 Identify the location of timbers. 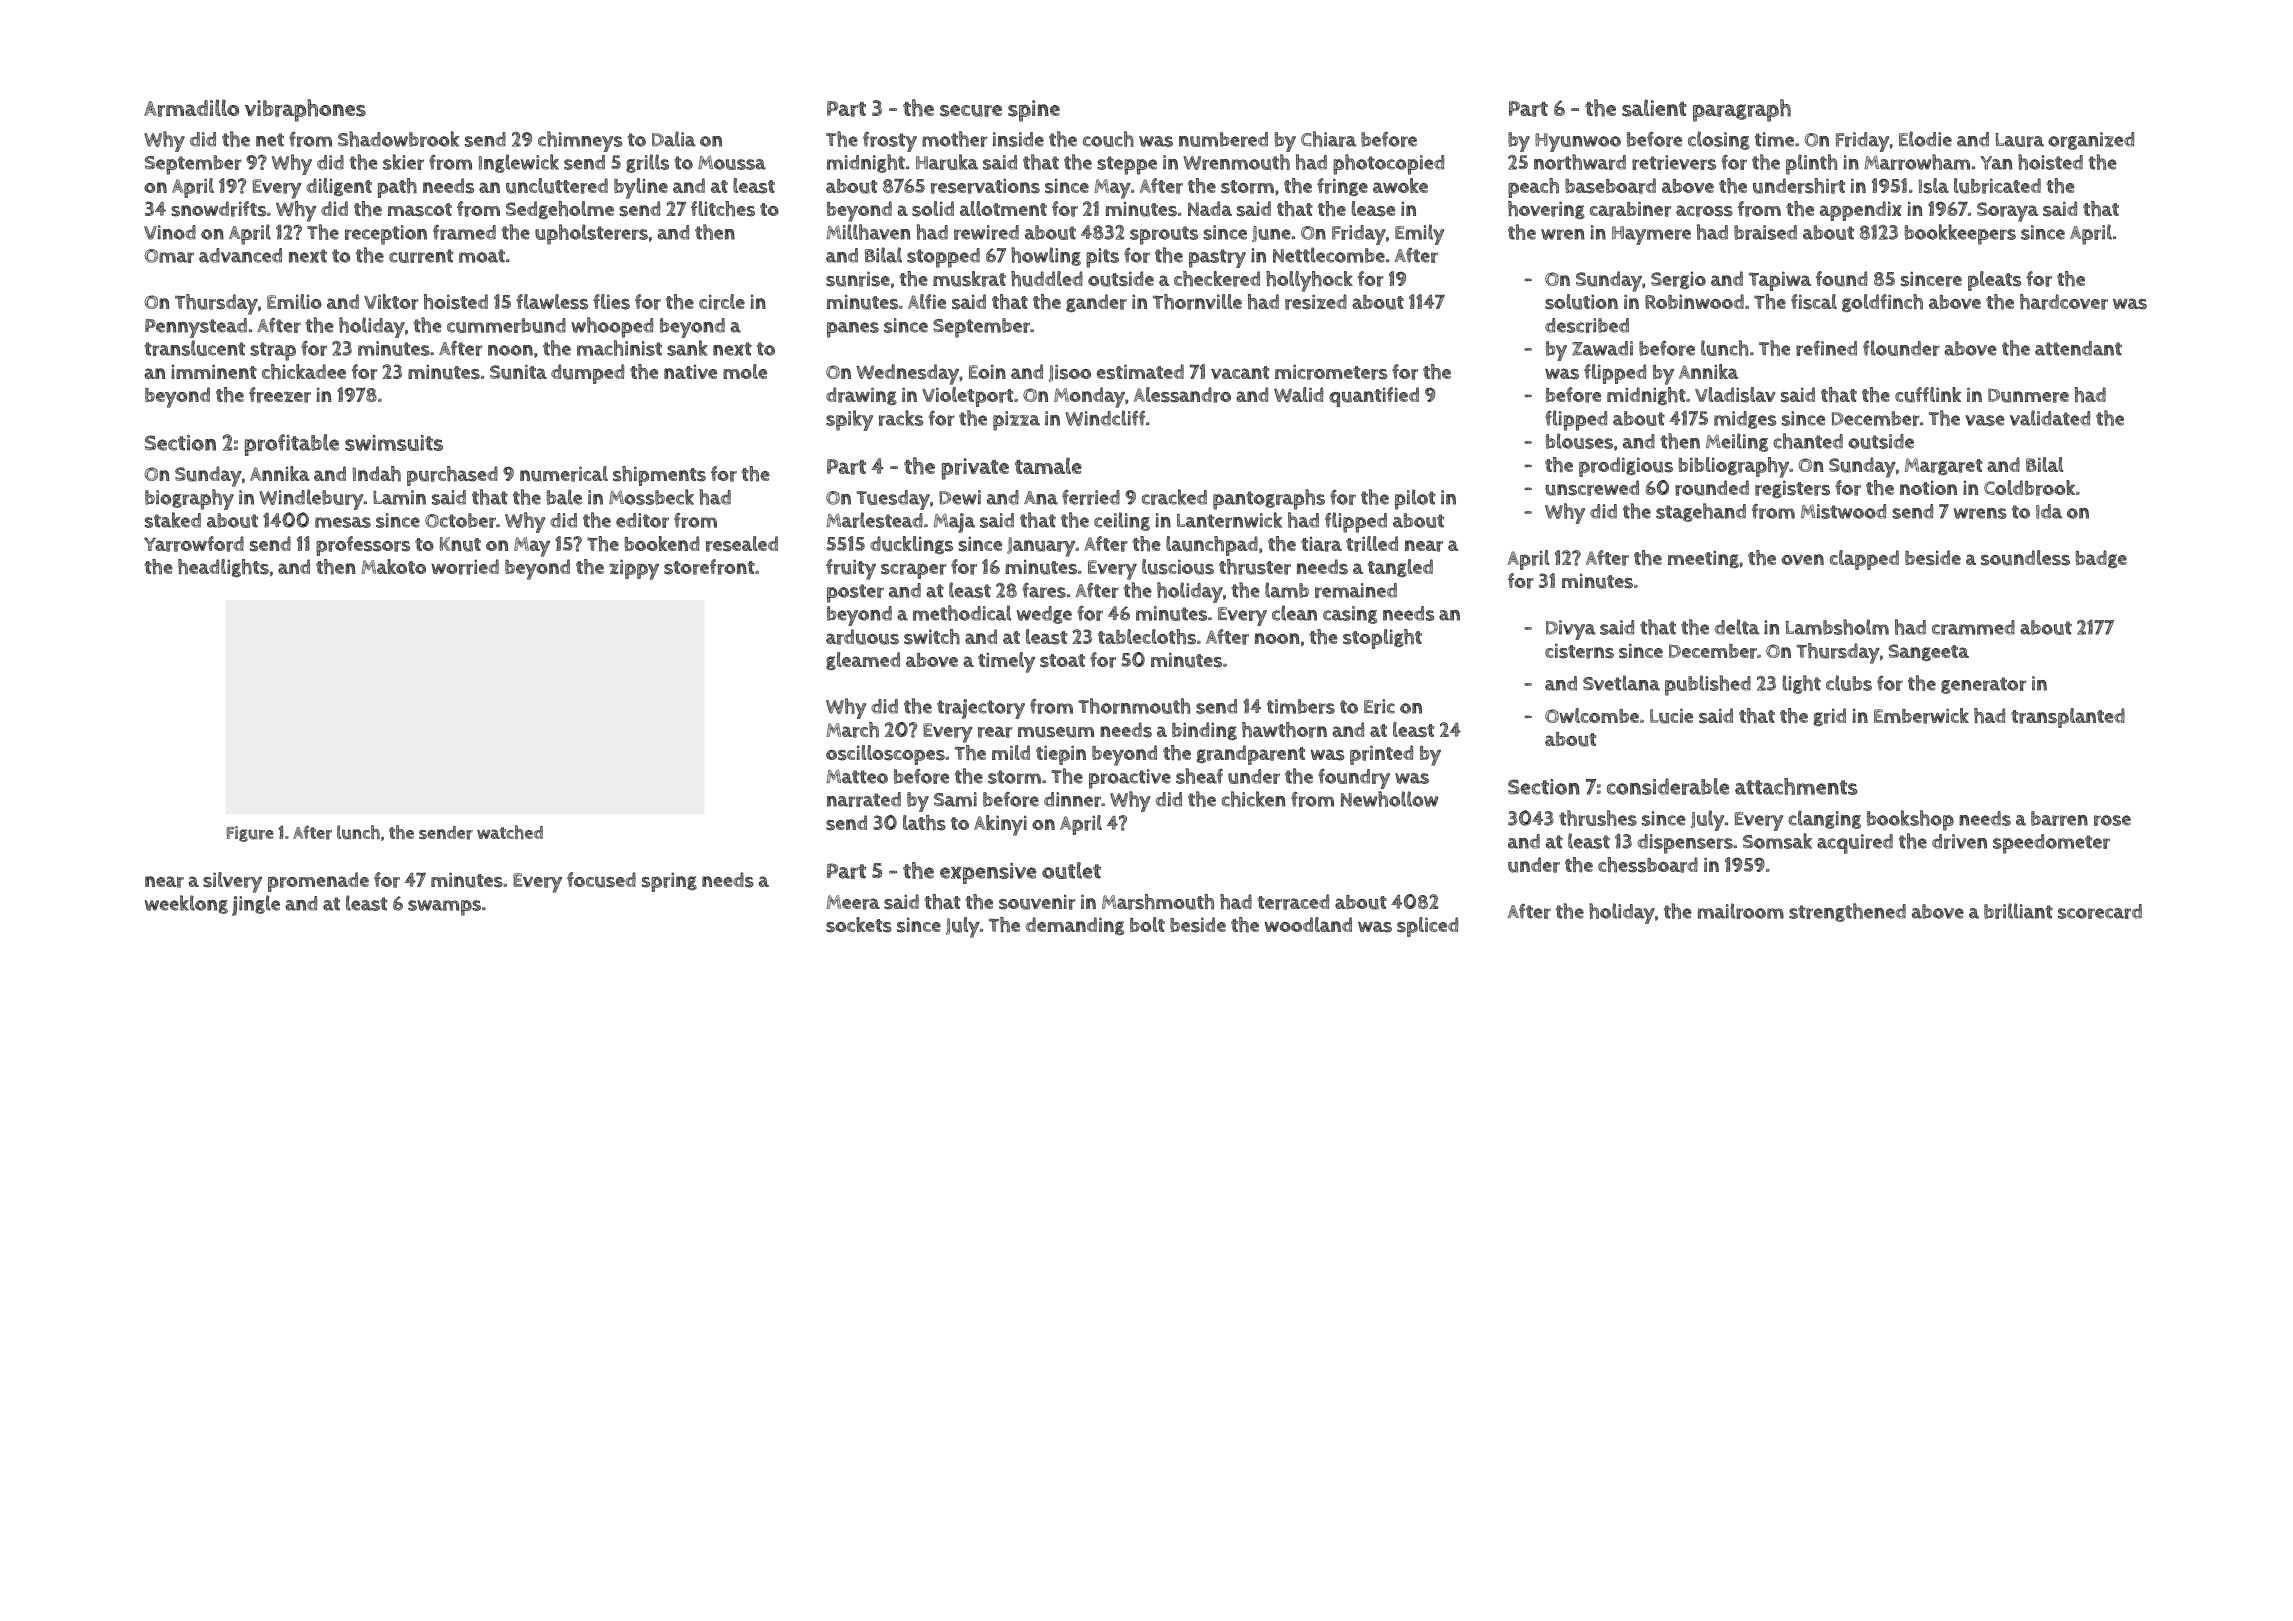
(1301, 706).
